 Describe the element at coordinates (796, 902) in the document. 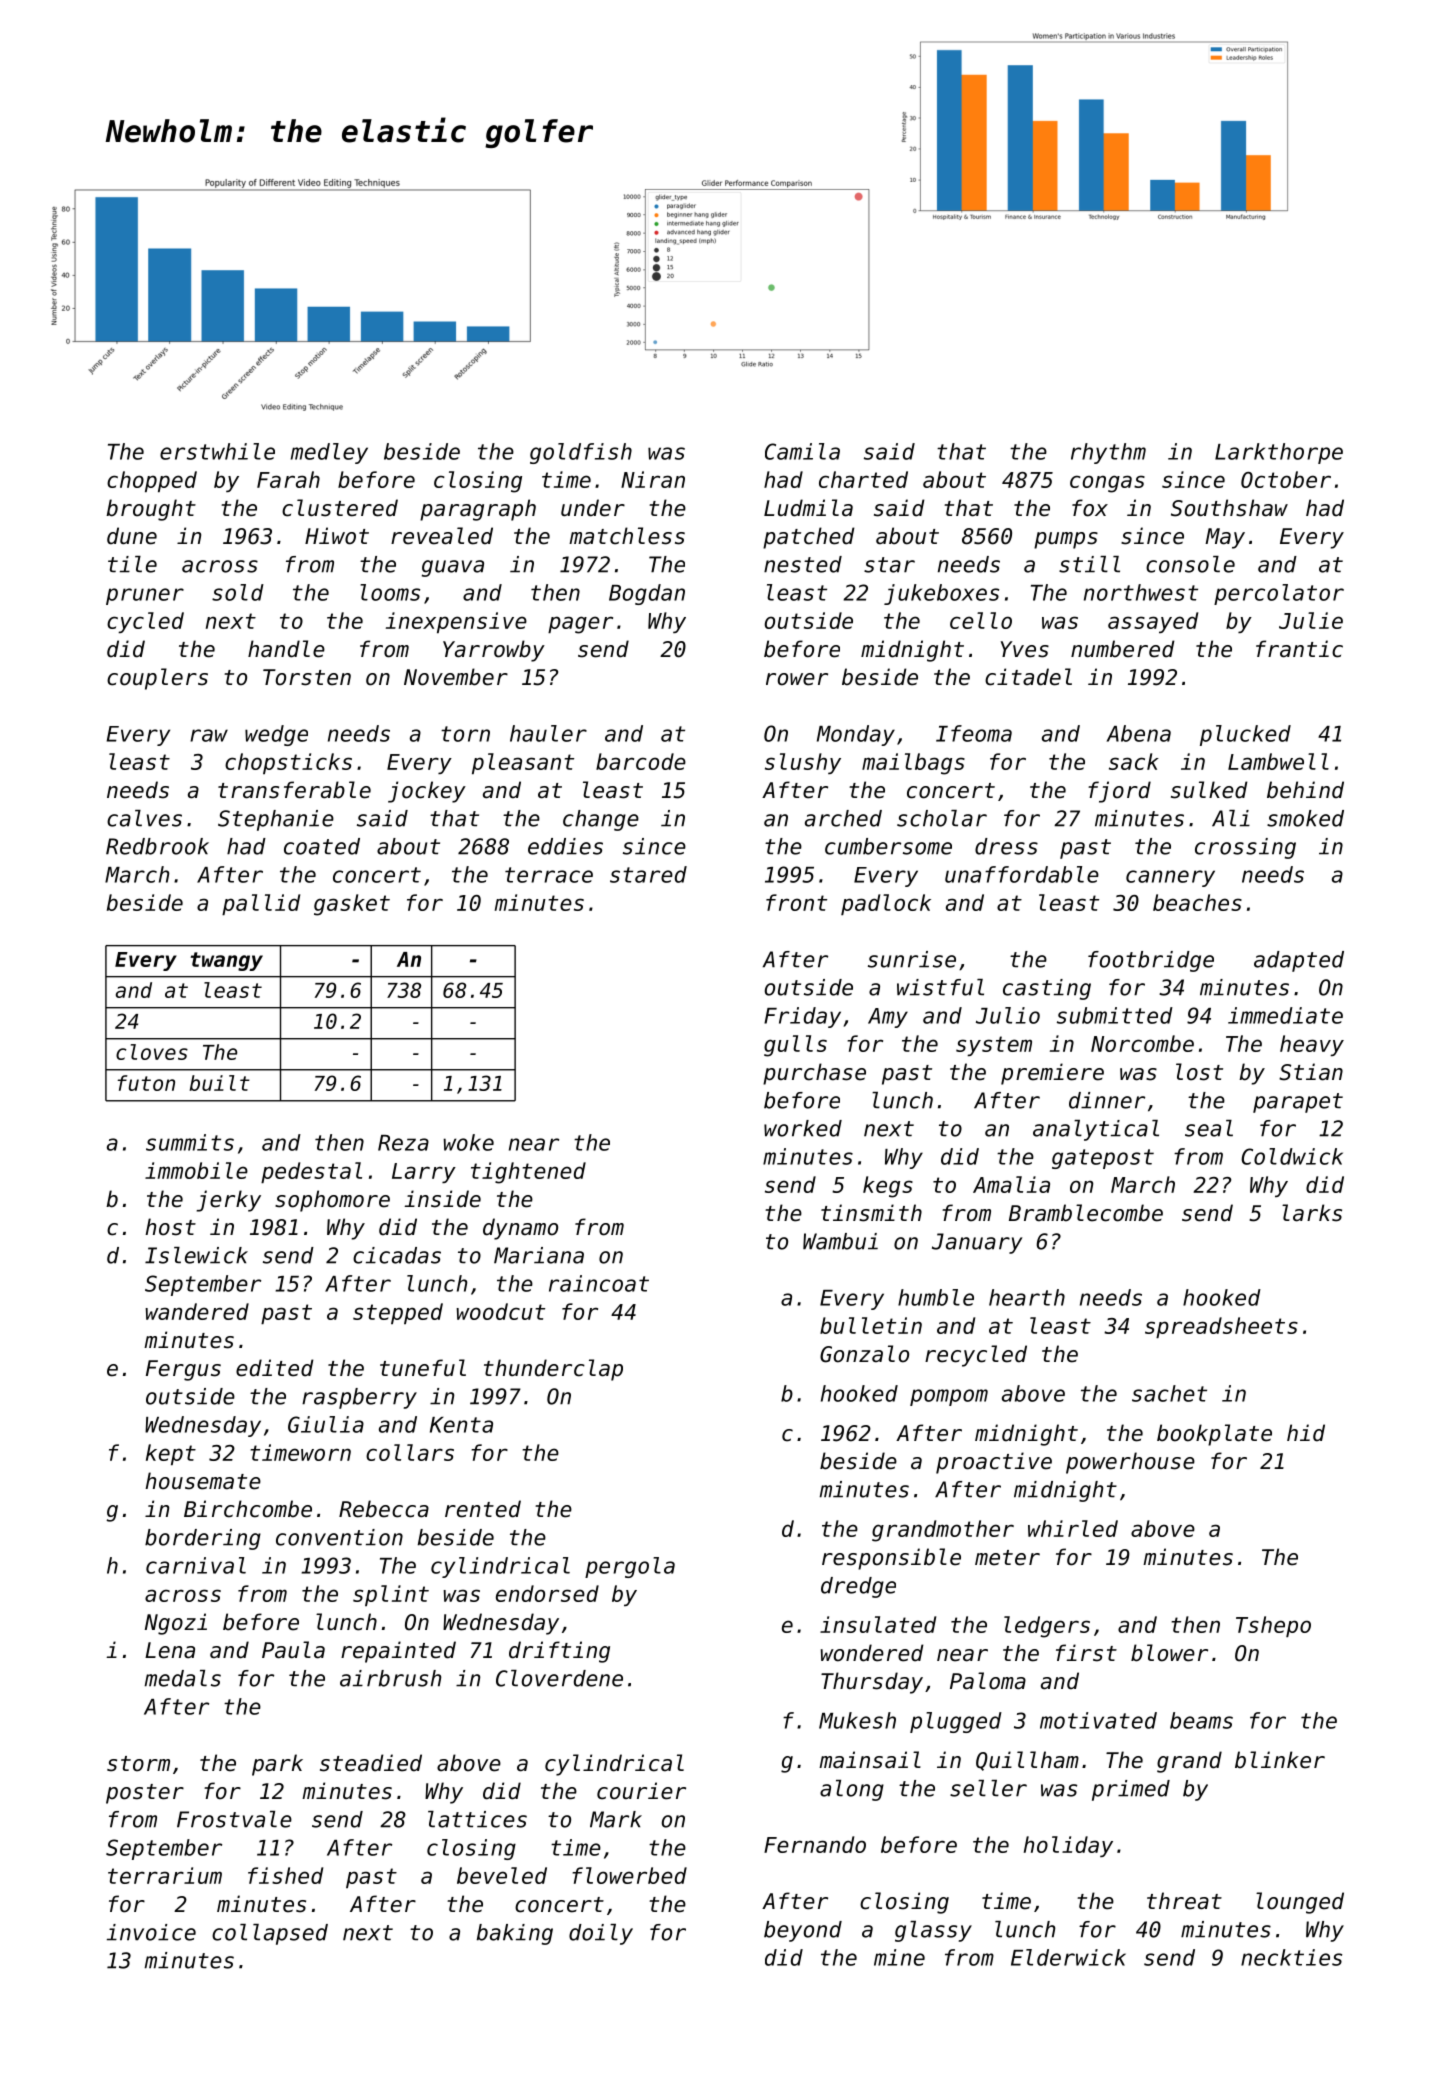

I see `front` at that location.
